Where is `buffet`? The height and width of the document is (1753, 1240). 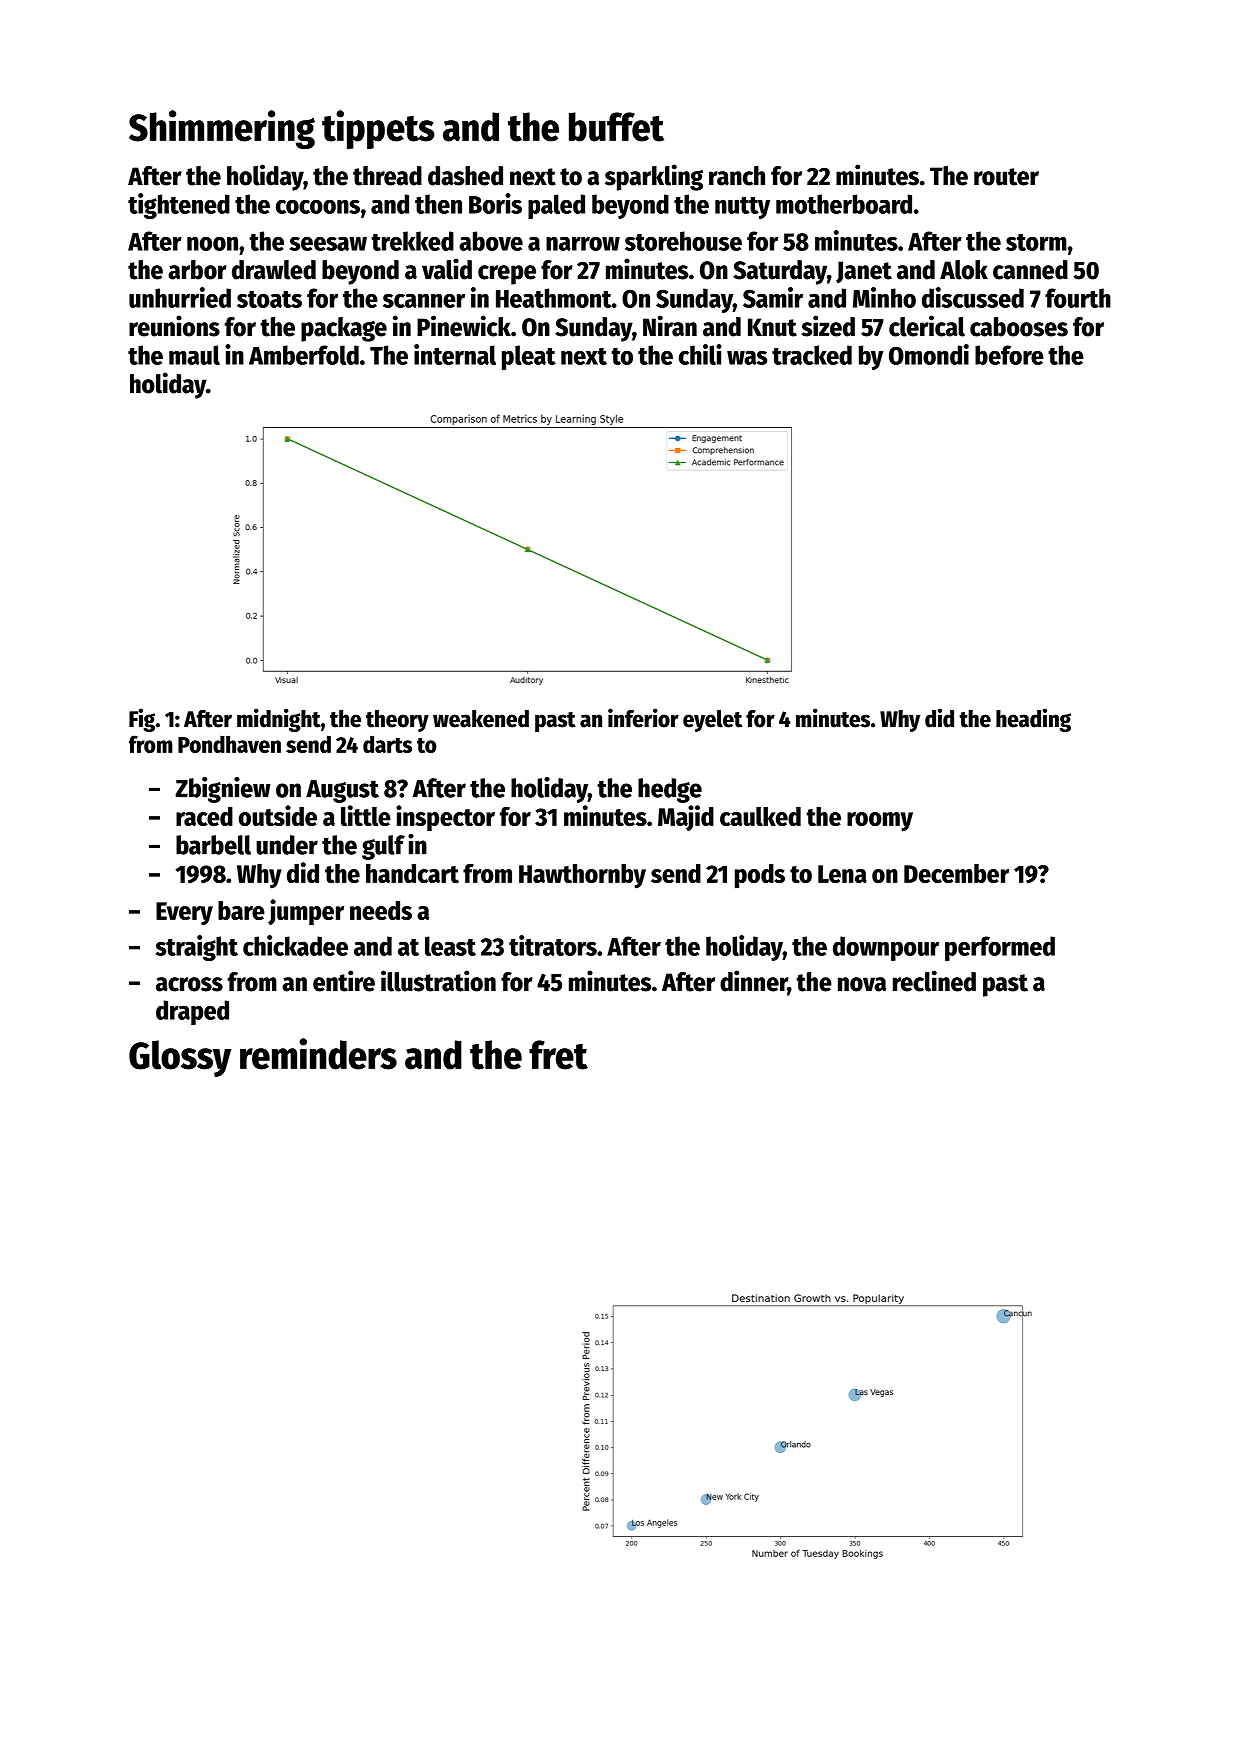 buffet is located at coordinates (616, 127).
